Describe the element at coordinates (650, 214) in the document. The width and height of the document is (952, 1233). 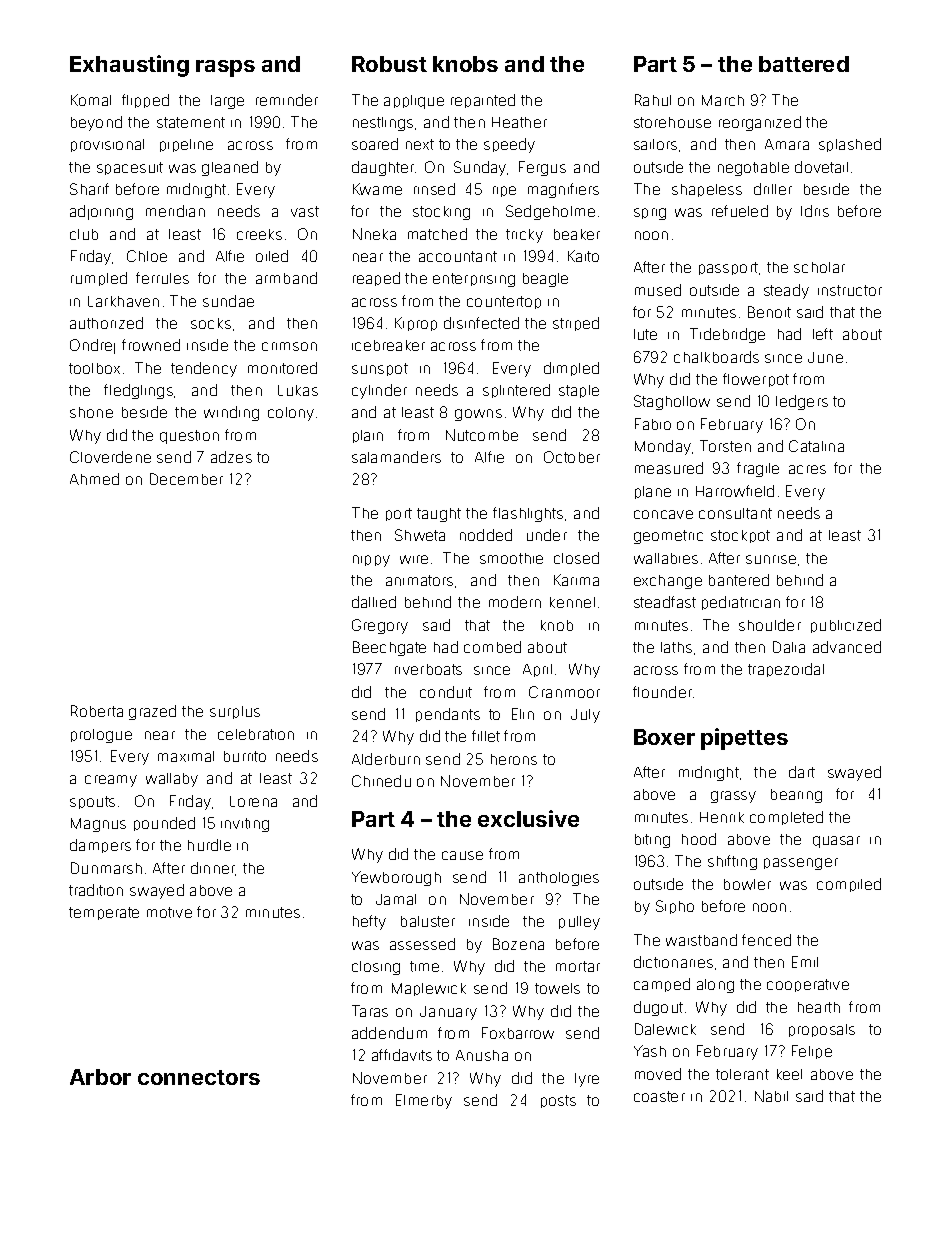
I see `sprig` at that location.
